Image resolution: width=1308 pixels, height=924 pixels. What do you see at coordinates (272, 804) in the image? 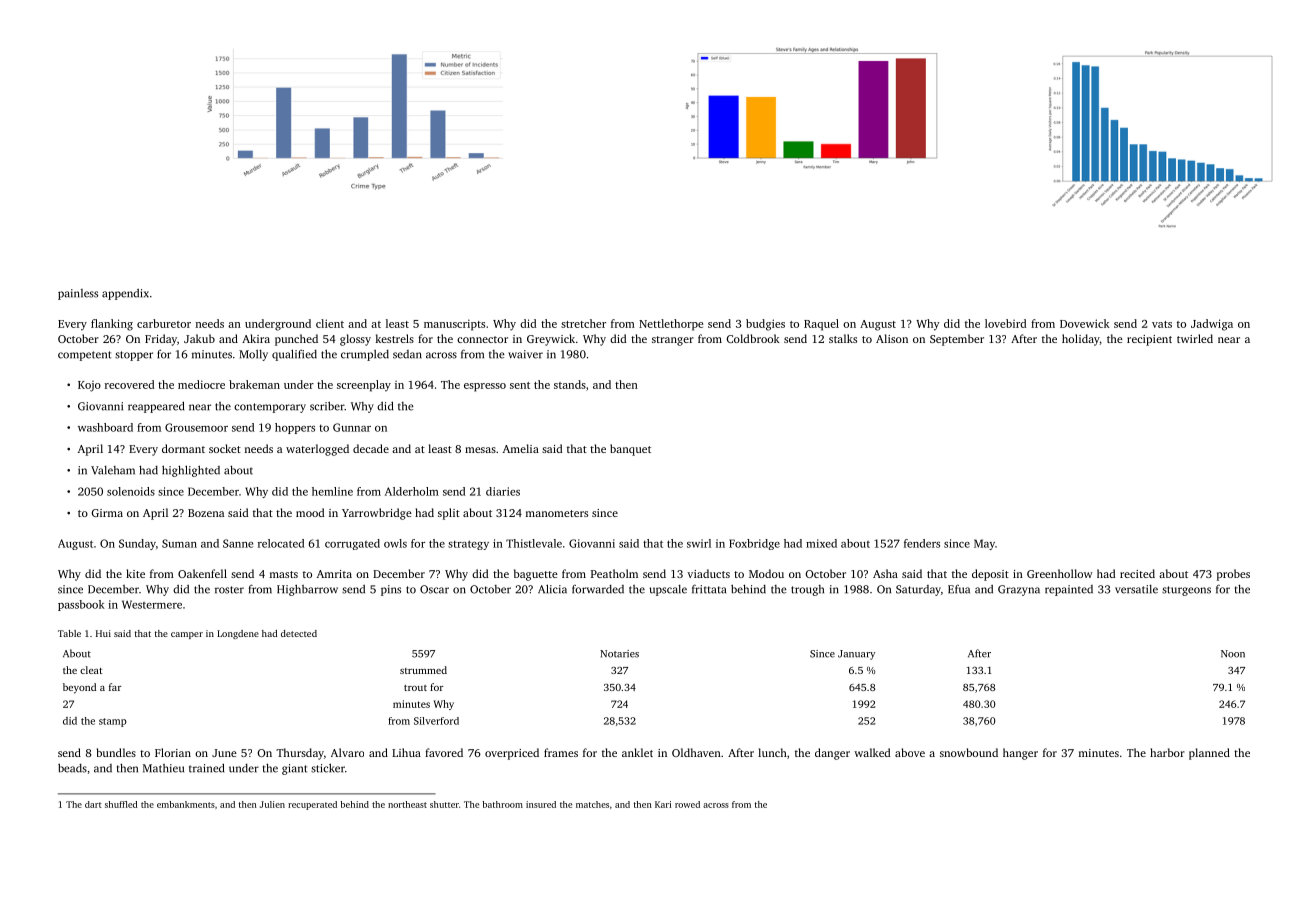
I see `Julien` at bounding box center [272, 804].
